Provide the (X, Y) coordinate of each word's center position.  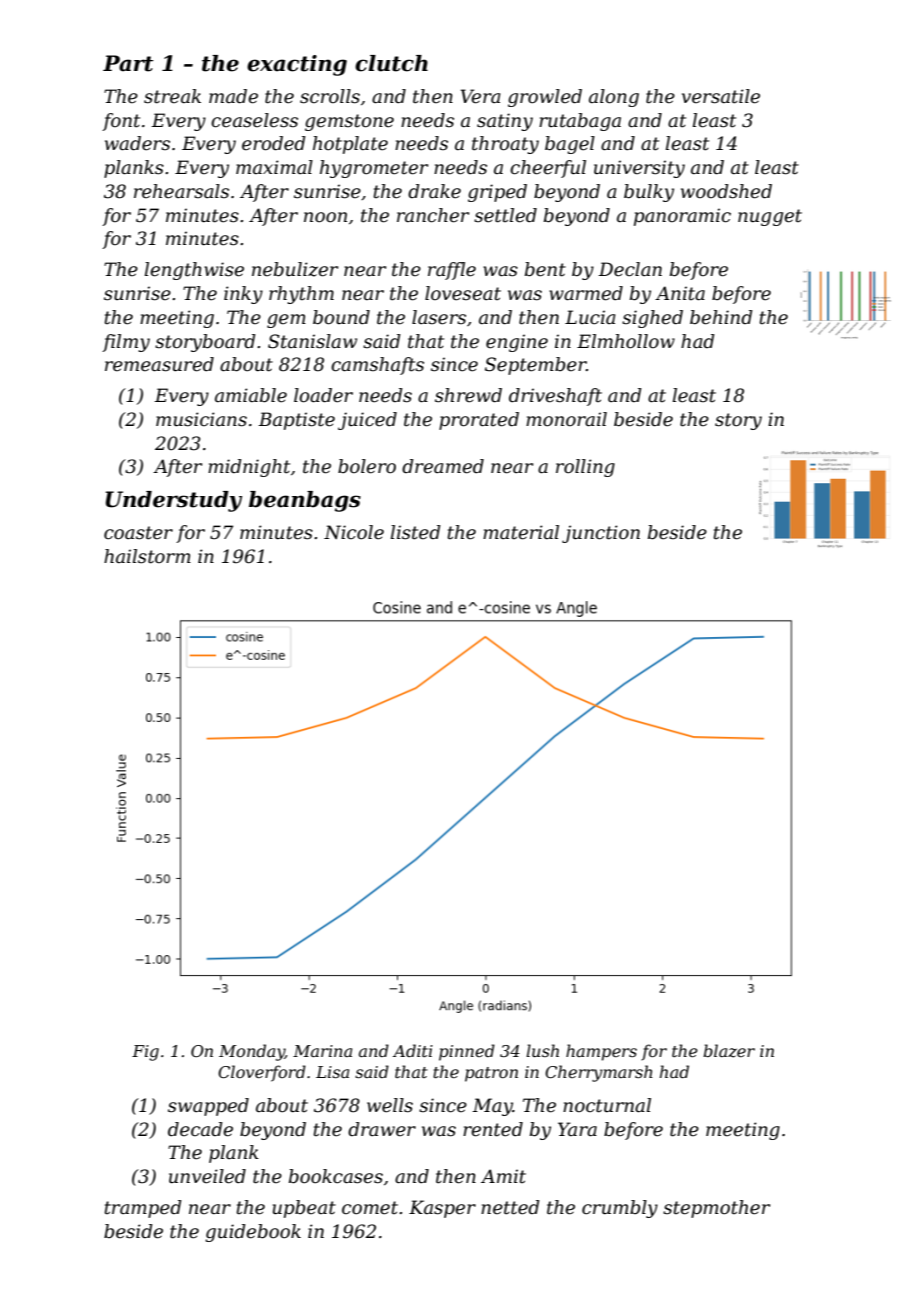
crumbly (620, 1209)
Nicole (354, 532)
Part (128, 63)
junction (601, 534)
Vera (480, 96)
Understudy (173, 501)
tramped (143, 1209)
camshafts (377, 366)
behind (721, 317)
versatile (721, 96)
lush (542, 1050)
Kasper (442, 1209)
